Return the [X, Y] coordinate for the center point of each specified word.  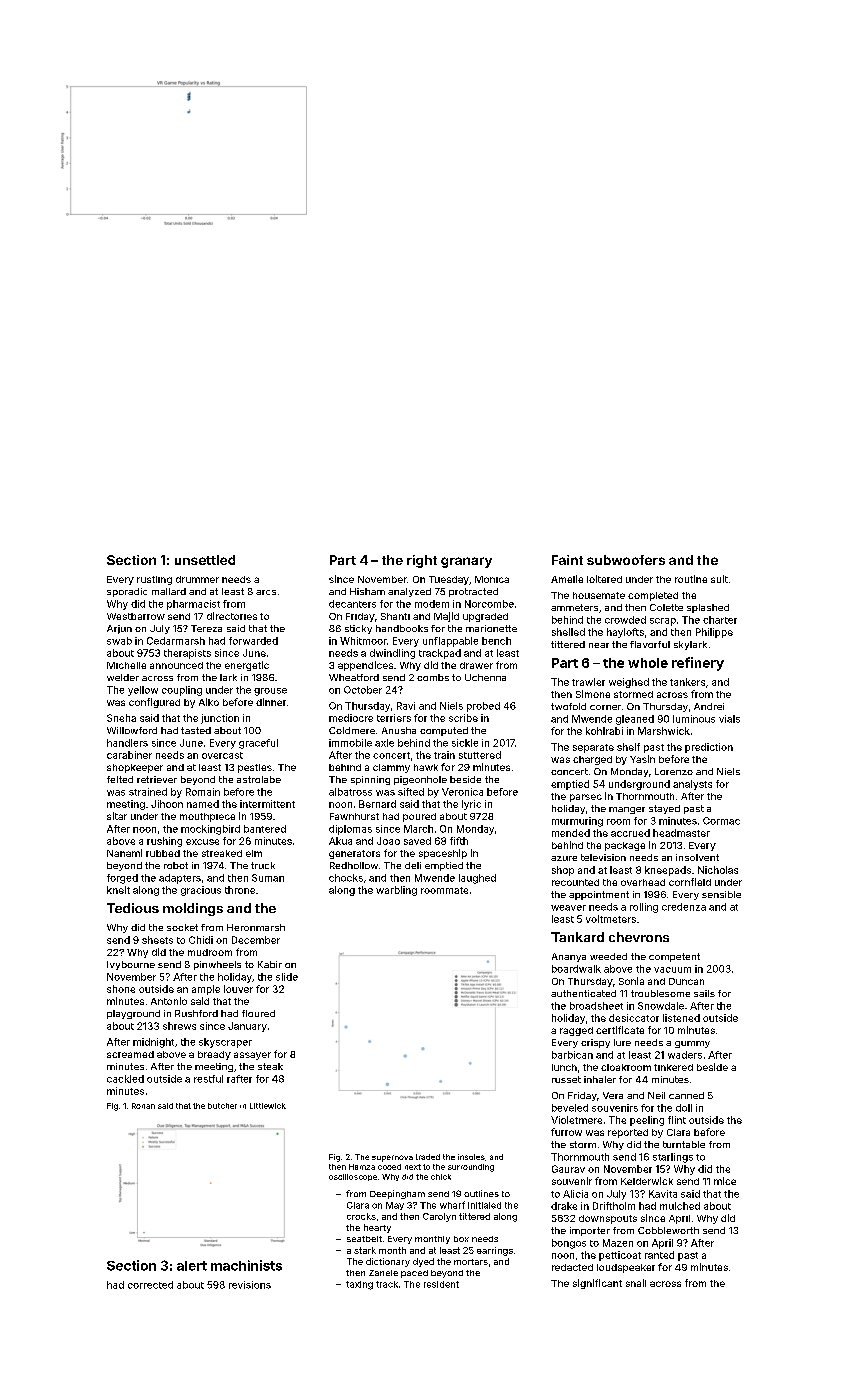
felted [120, 779]
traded [428, 1157]
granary [466, 562]
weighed [629, 683]
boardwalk [576, 969]
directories [232, 616]
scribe [463, 718]
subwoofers [626, 560]
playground [133, 1014]
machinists [246, 1265]
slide [287, 977]
